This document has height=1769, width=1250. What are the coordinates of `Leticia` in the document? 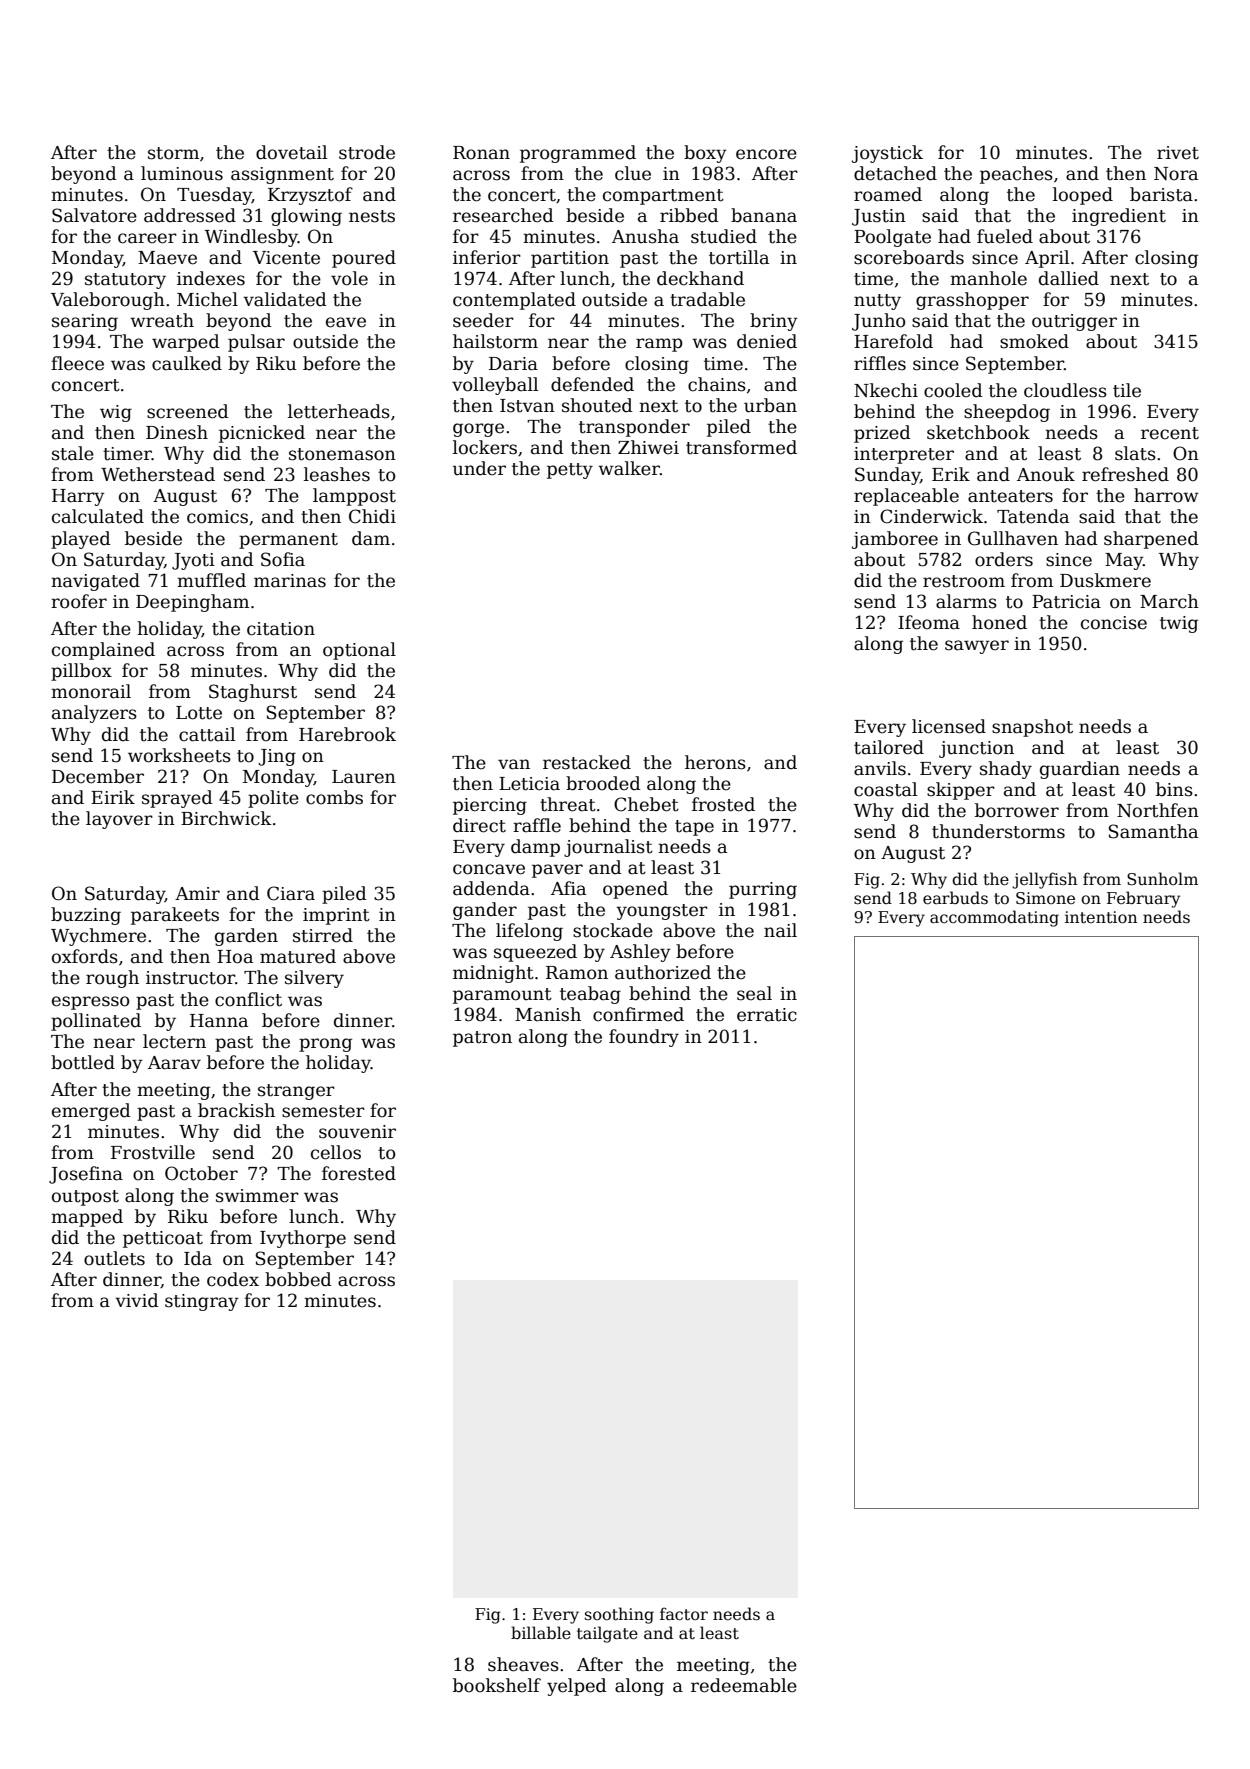 It's located at (529, 784).
